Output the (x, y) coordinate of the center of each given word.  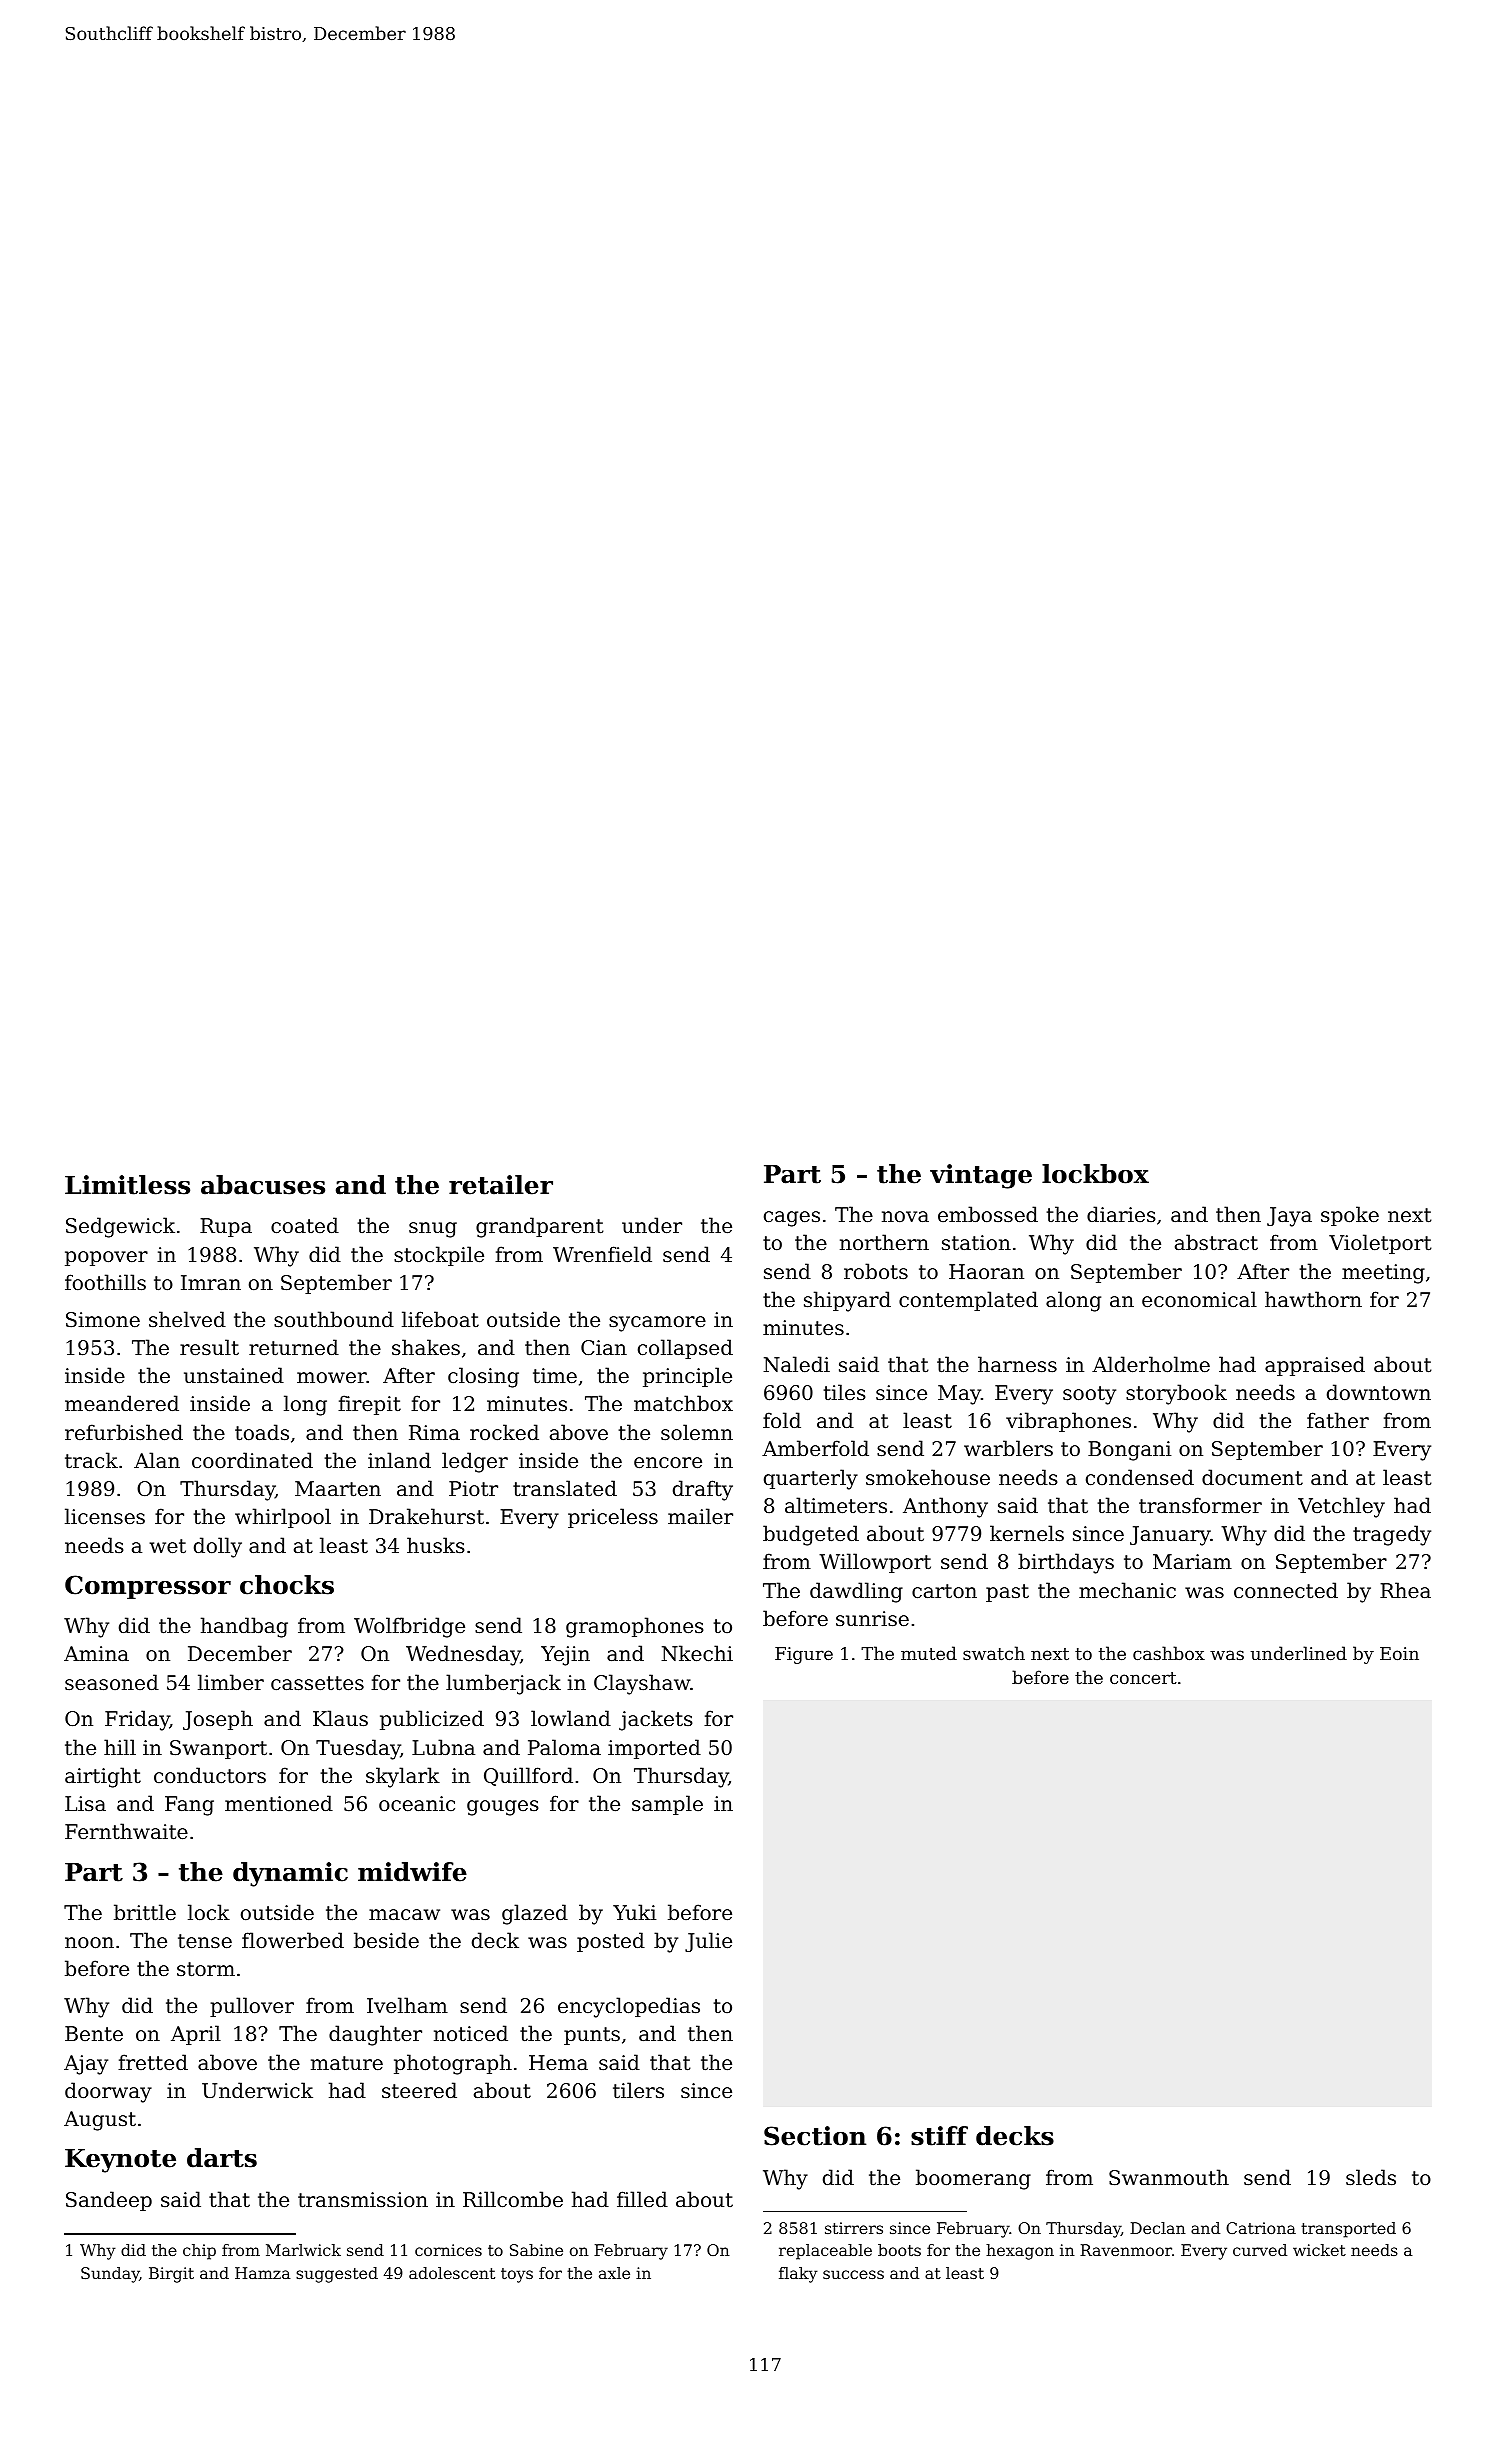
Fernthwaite (126, 1831)
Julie (708, 1942)
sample (667, 1805)
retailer (501, 1185)
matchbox (683, 1403)
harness (1017, 1364)
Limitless (127, 1185)
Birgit (171, 2275)
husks (436, 1545)
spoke (1350, 1216)
